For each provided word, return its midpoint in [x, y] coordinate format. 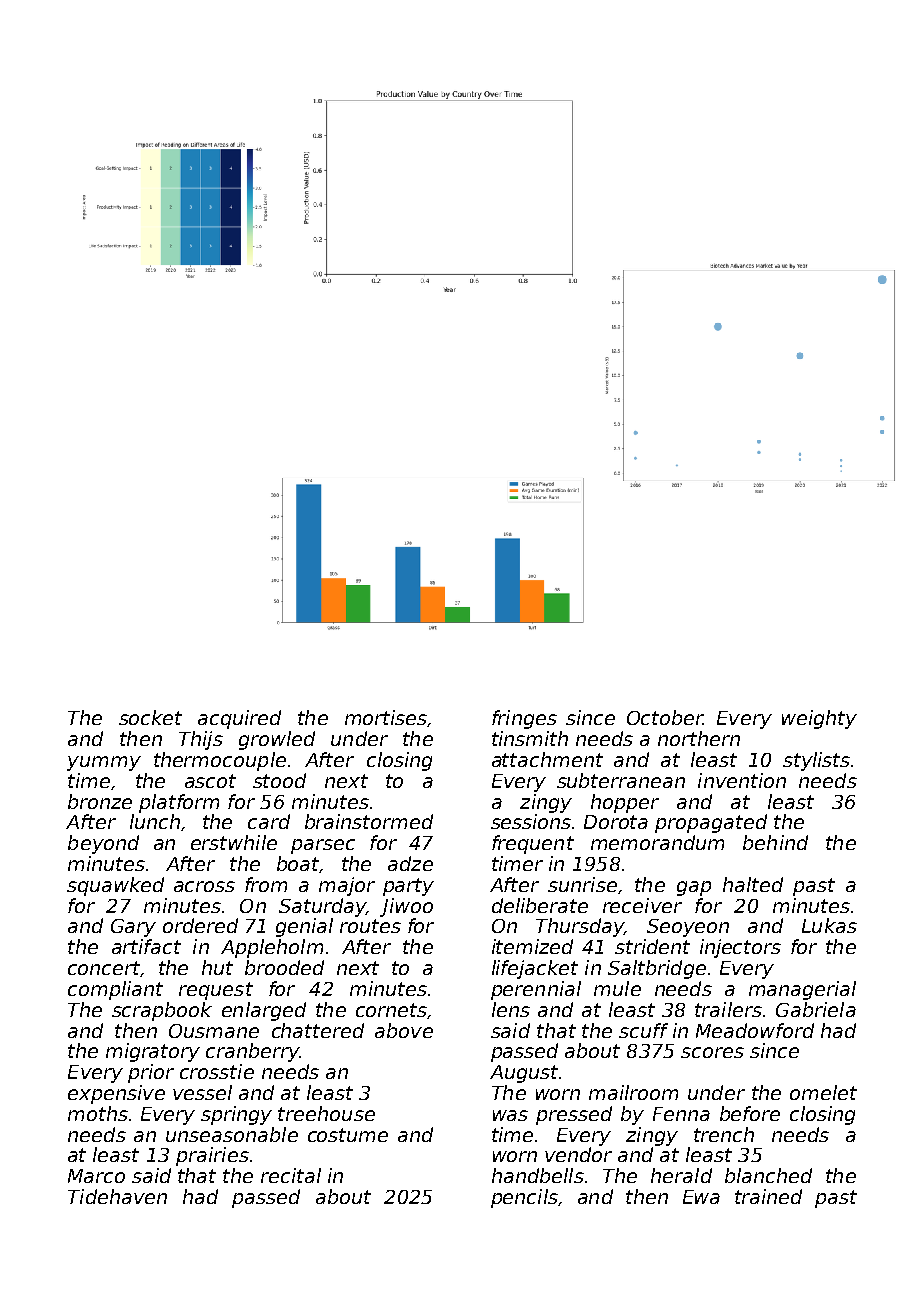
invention [742, 780]
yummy [104, 763]
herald [681, 1175]
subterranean [621, 780]
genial [304, 927]
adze [410, 863]
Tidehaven [117, 1196]
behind [775, 842]
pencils [524, 1198]
